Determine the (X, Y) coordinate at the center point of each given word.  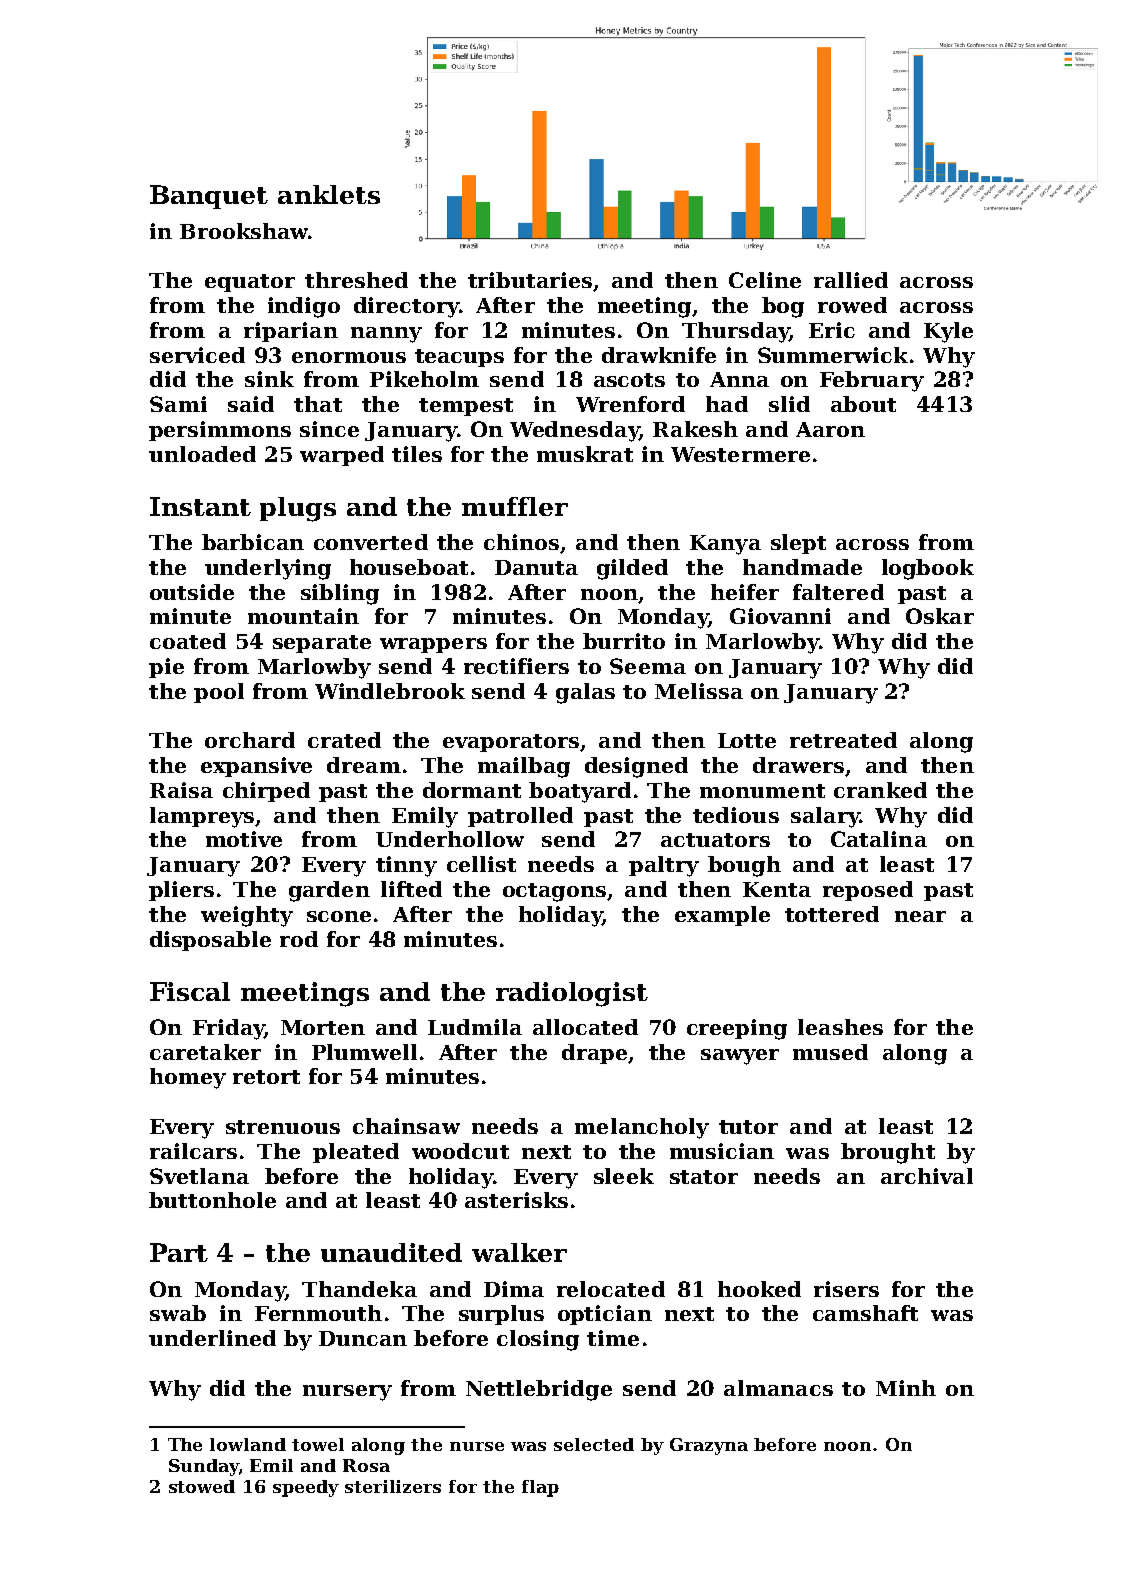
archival (927, 1176)
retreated (843, 740)
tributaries (530, 280)
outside (192, 592)
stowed (202, 1486)
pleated (356, 1153)
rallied (851, 280)
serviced (197, 355)
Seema (648, 666)
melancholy (642, 1128)
